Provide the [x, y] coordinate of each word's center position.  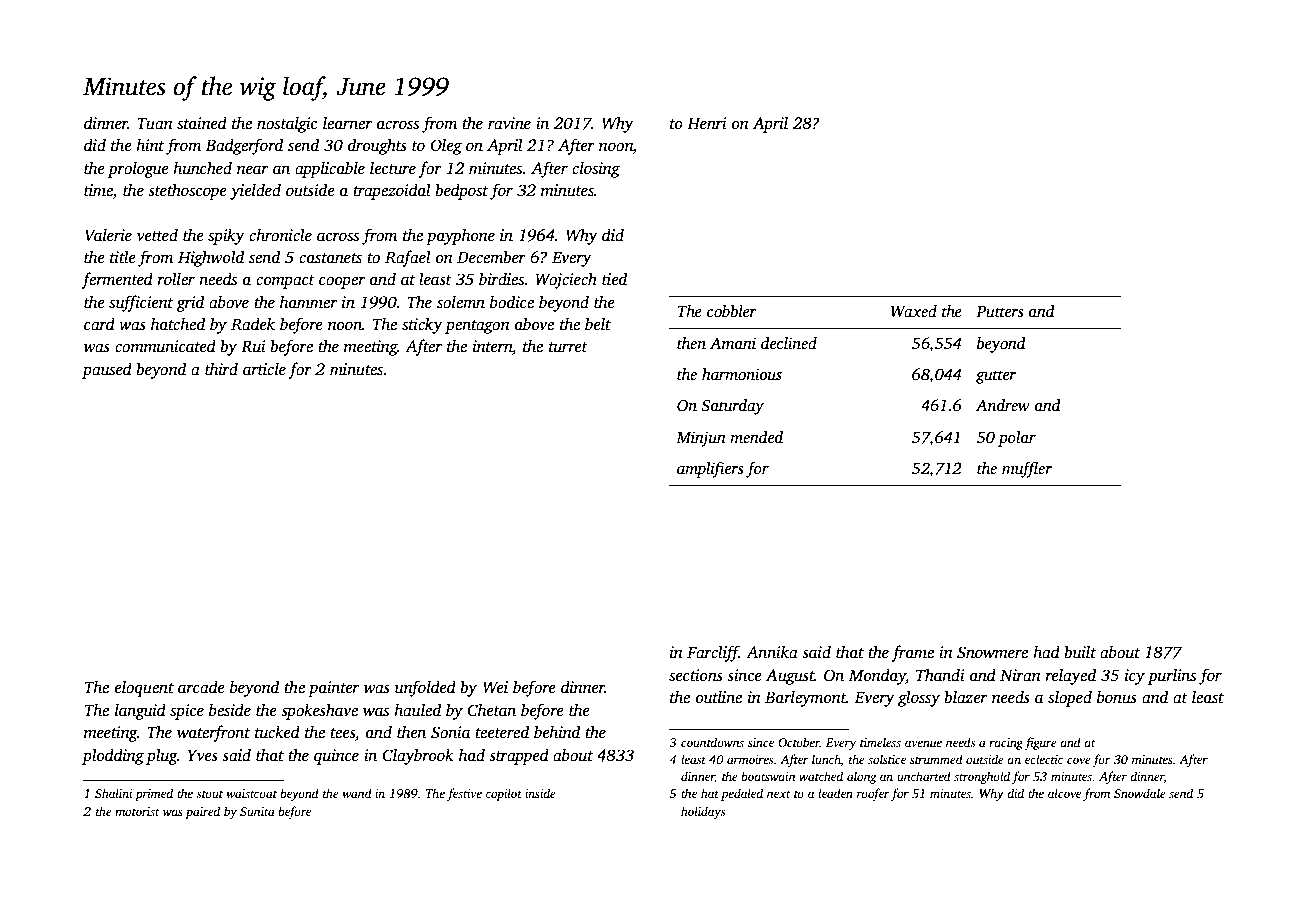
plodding [113, 756]
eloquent [144, 688]
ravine [509, 123]
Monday [877, 676]
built [1080, 652]
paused [107, 370]
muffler [1027, 470]
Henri [707, 123]
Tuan [155, 124]
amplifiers [710, 470]
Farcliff [713, 653]
